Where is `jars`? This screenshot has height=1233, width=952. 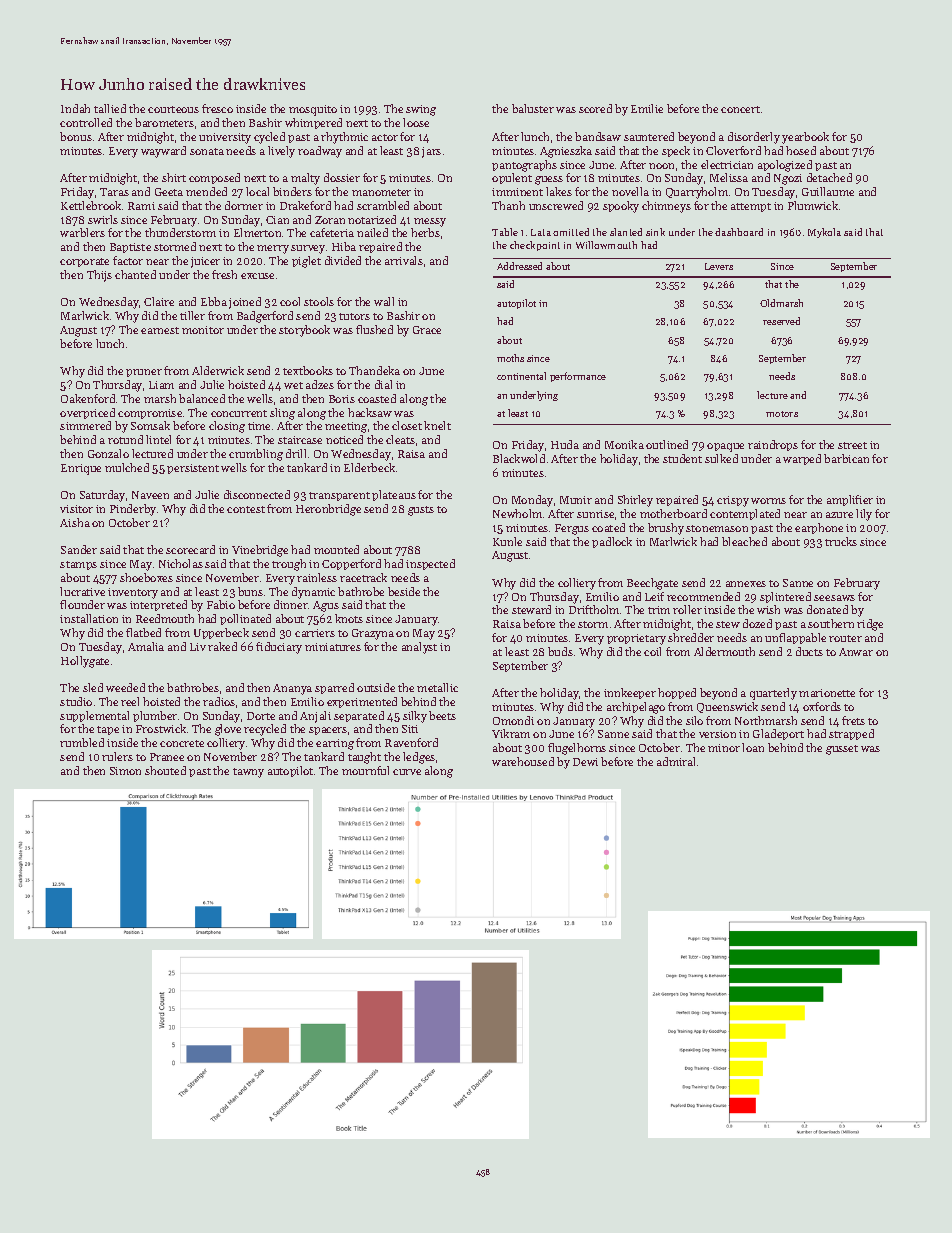
jars is located at coordinates (431, 152).
